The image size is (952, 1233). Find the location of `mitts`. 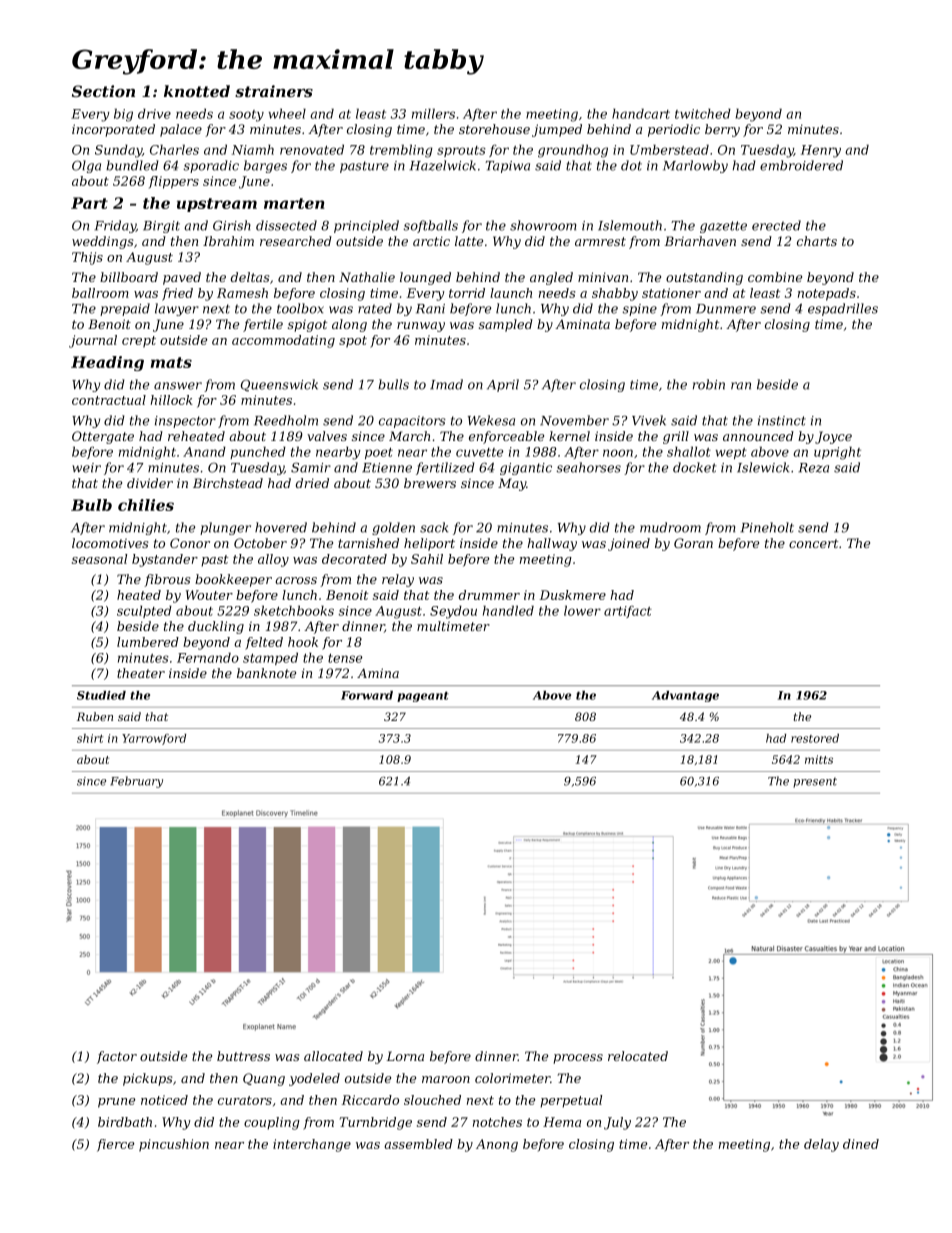

mitts is located at coordinates (819, 759).
